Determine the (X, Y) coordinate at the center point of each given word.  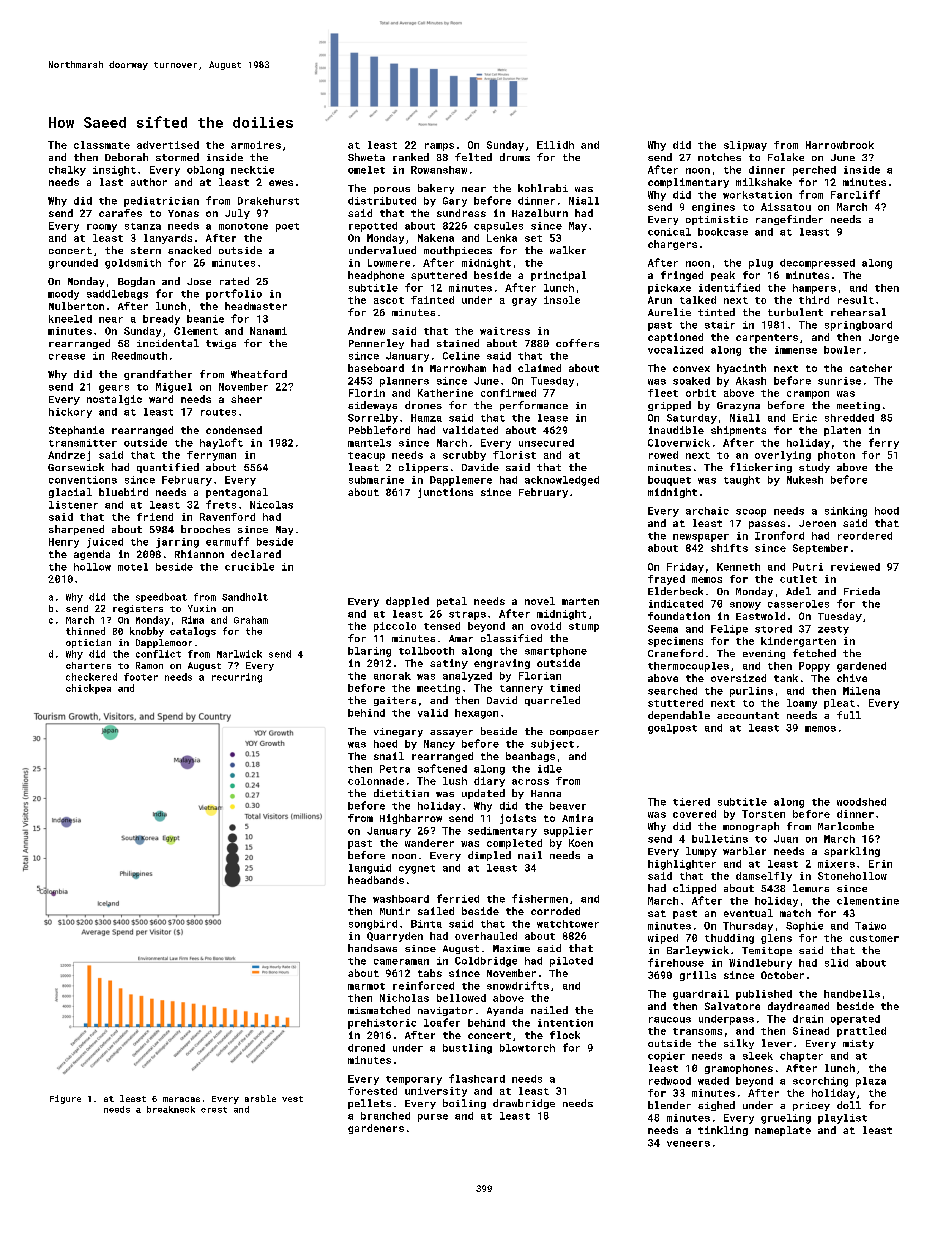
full (849, 715)
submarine (376, 480)
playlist (842, 1119)
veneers (688, 1144)
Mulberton (76, 306)
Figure (65, 1099)
